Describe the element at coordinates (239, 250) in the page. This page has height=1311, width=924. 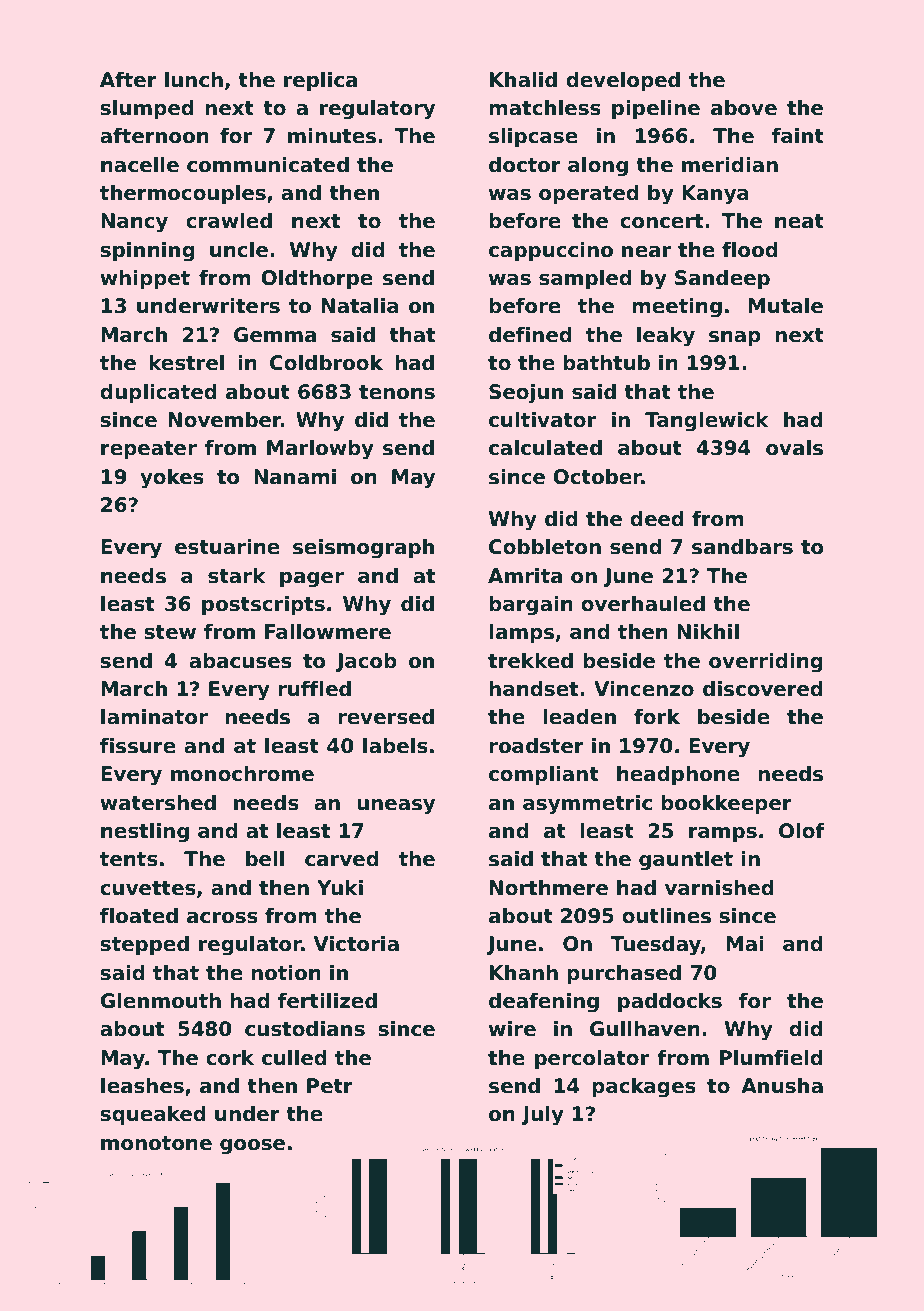
I see `uncle` at that location.
